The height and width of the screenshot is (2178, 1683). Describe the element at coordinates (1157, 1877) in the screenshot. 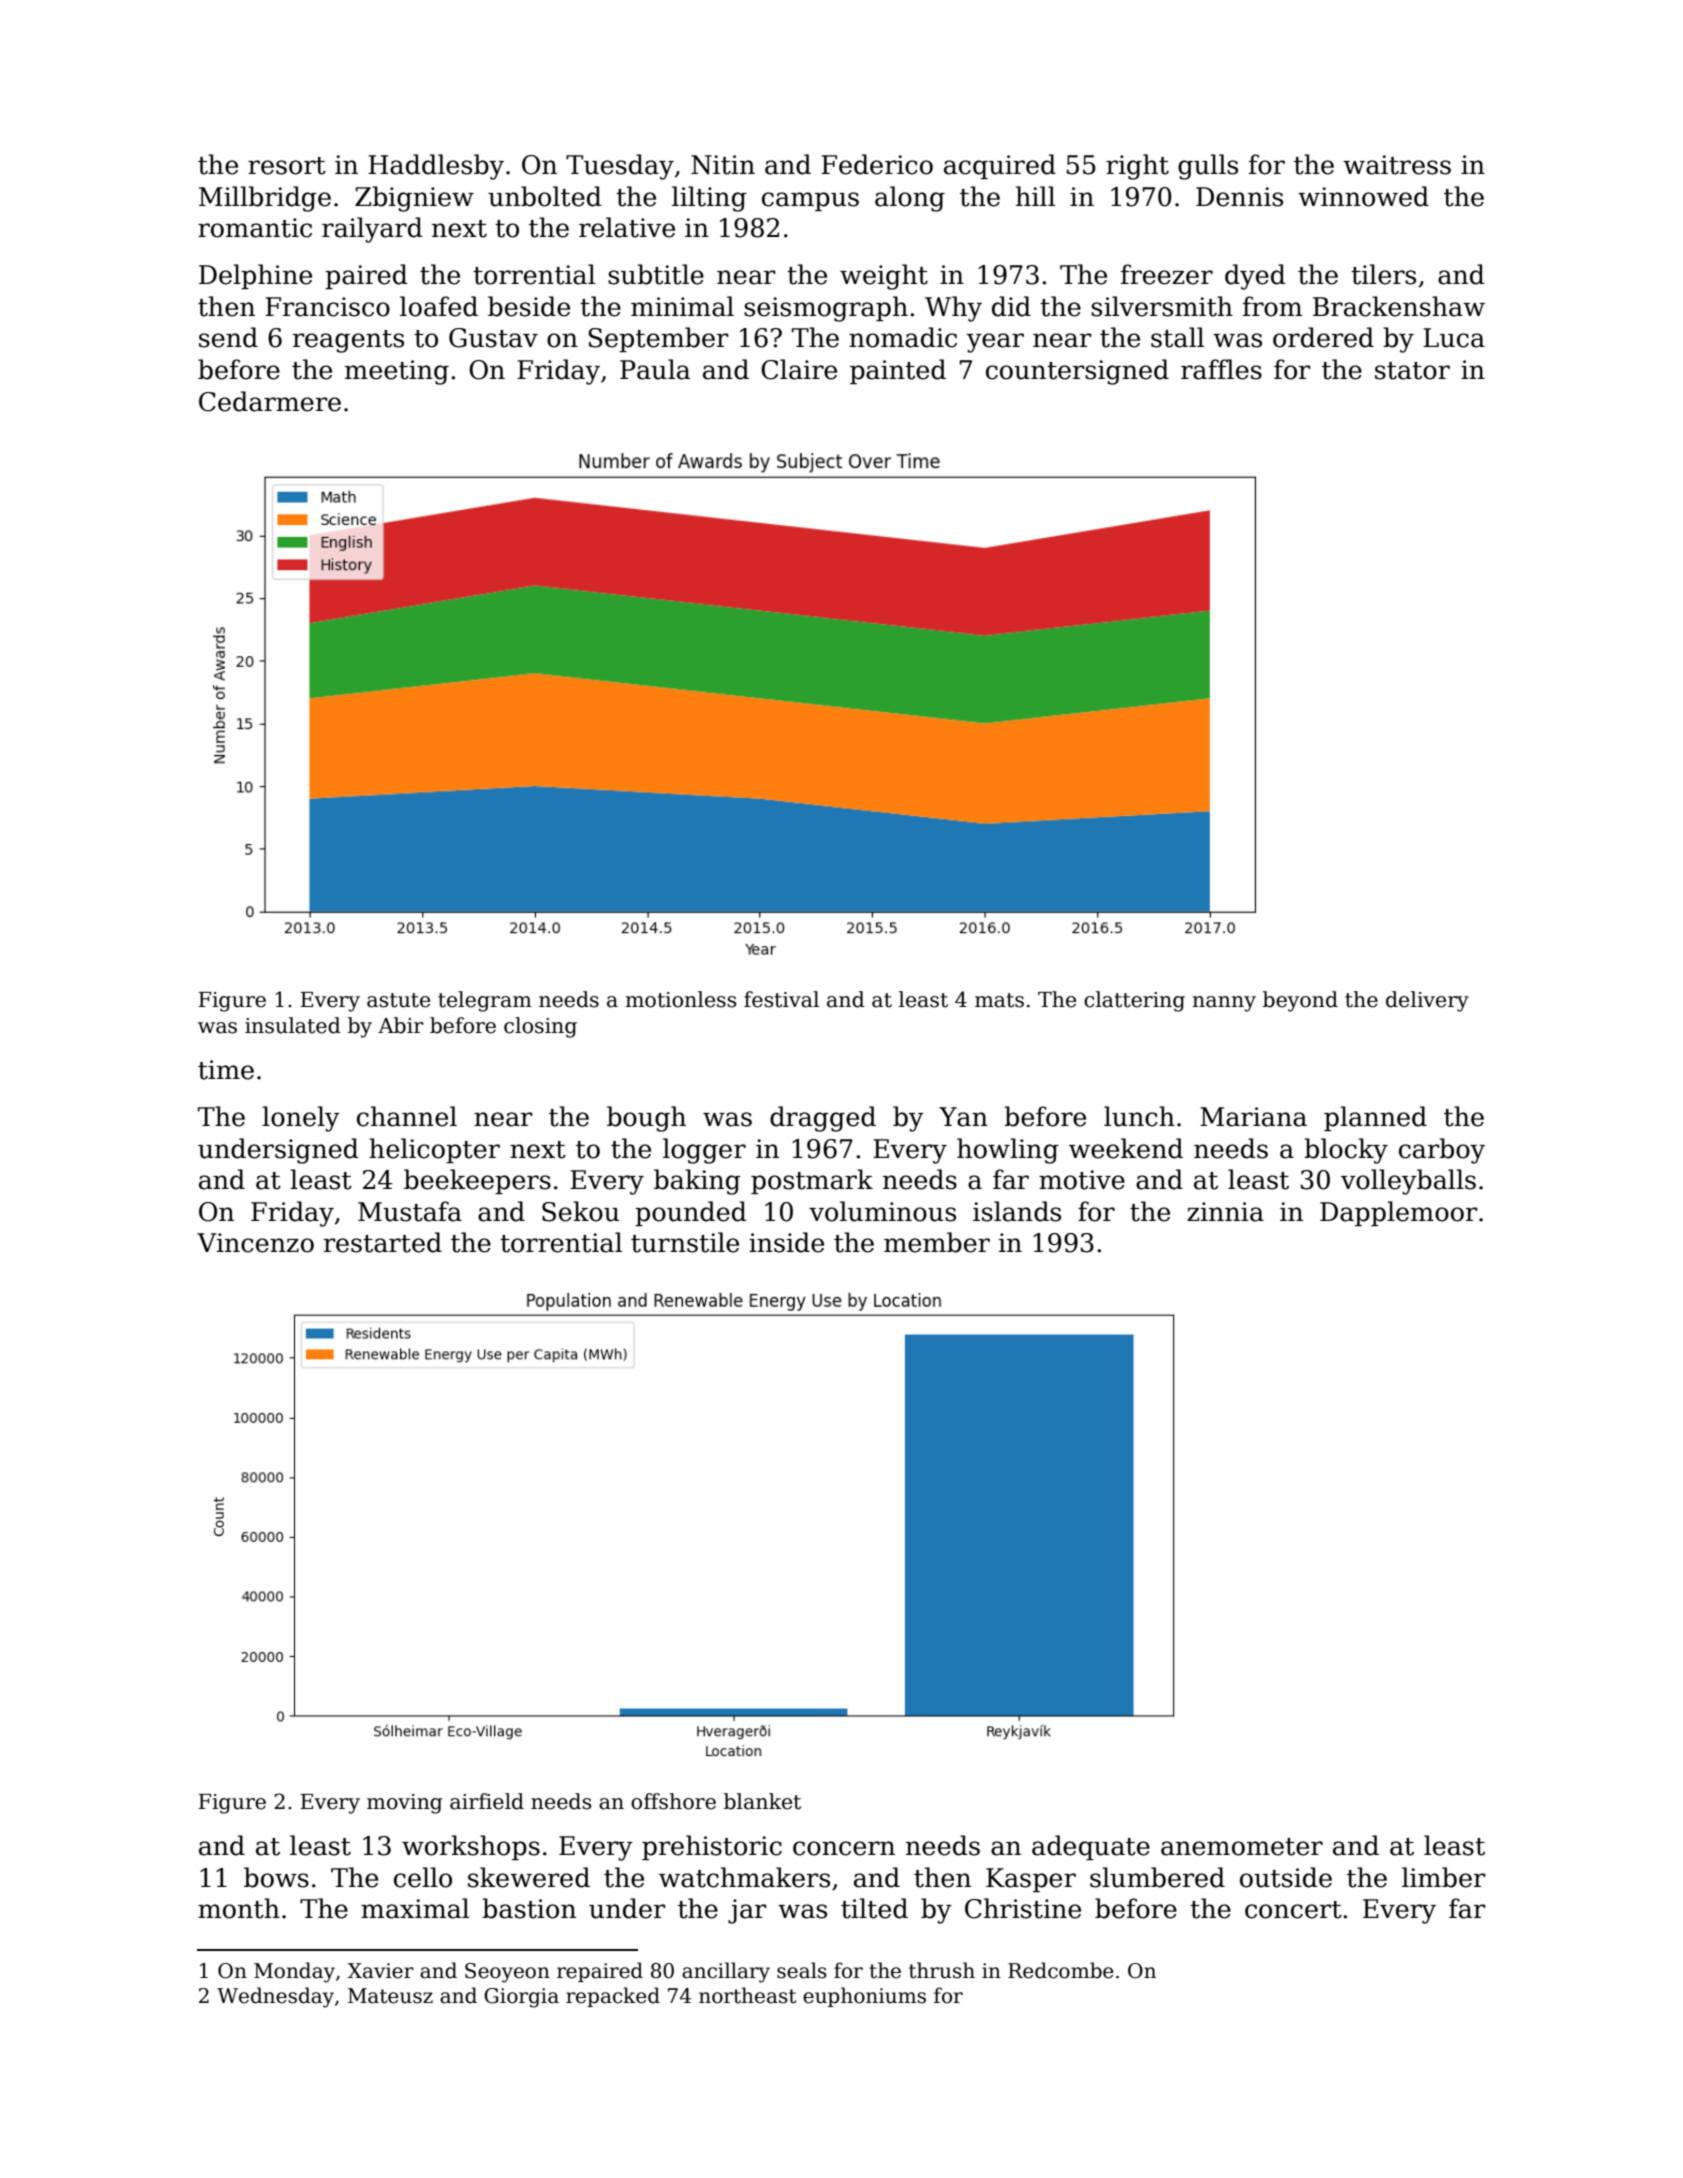

I see `slumbered` at that location.
